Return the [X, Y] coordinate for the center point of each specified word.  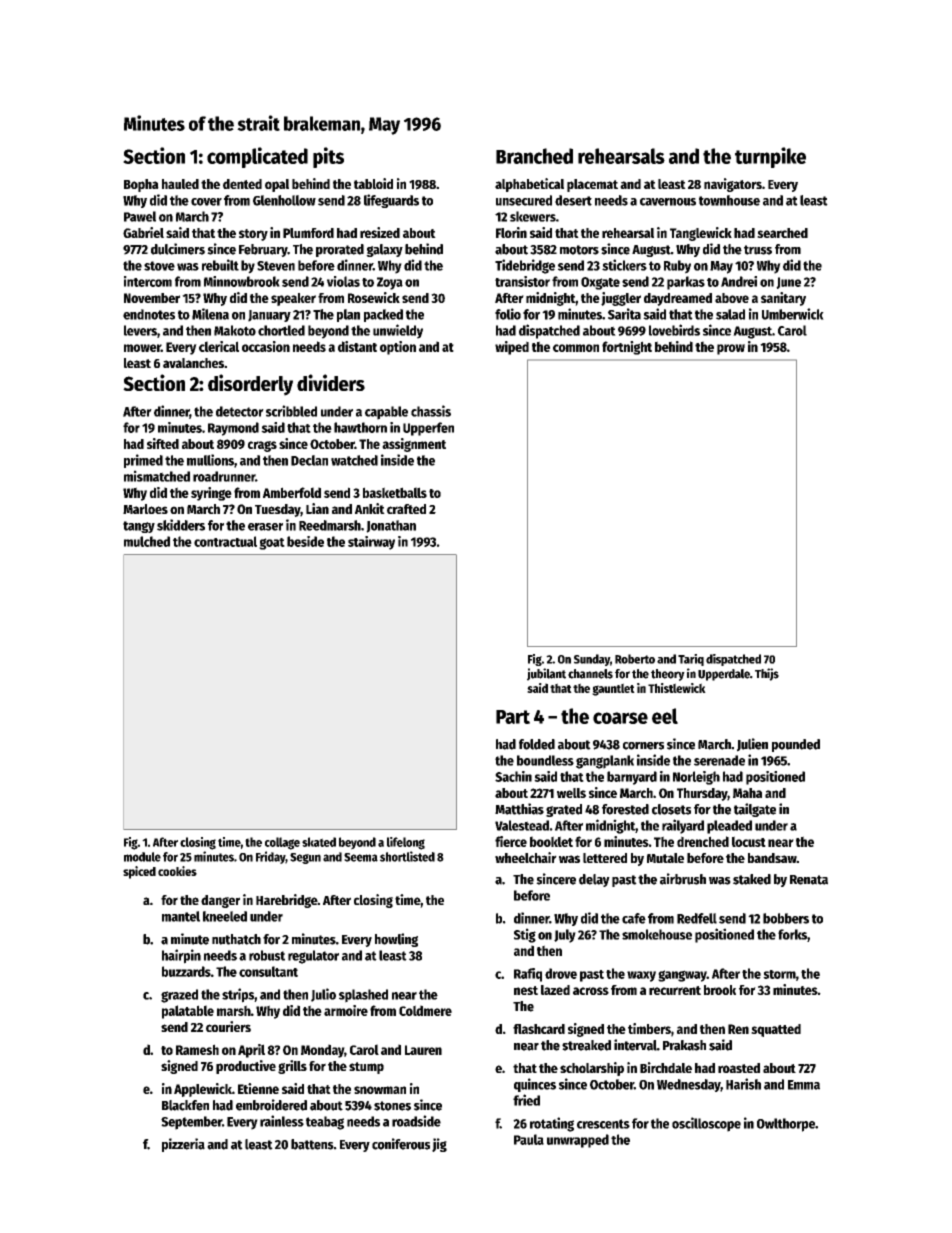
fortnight [627, 348]
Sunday [592, 660]
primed [143, 461]
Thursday [702, 794]
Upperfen [428, 429]
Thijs [767, 674]
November [152, 298]
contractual [225, 541]
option [398, 348]
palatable [188, 1012]
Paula [529, 1139]
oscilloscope [706, 1124]
